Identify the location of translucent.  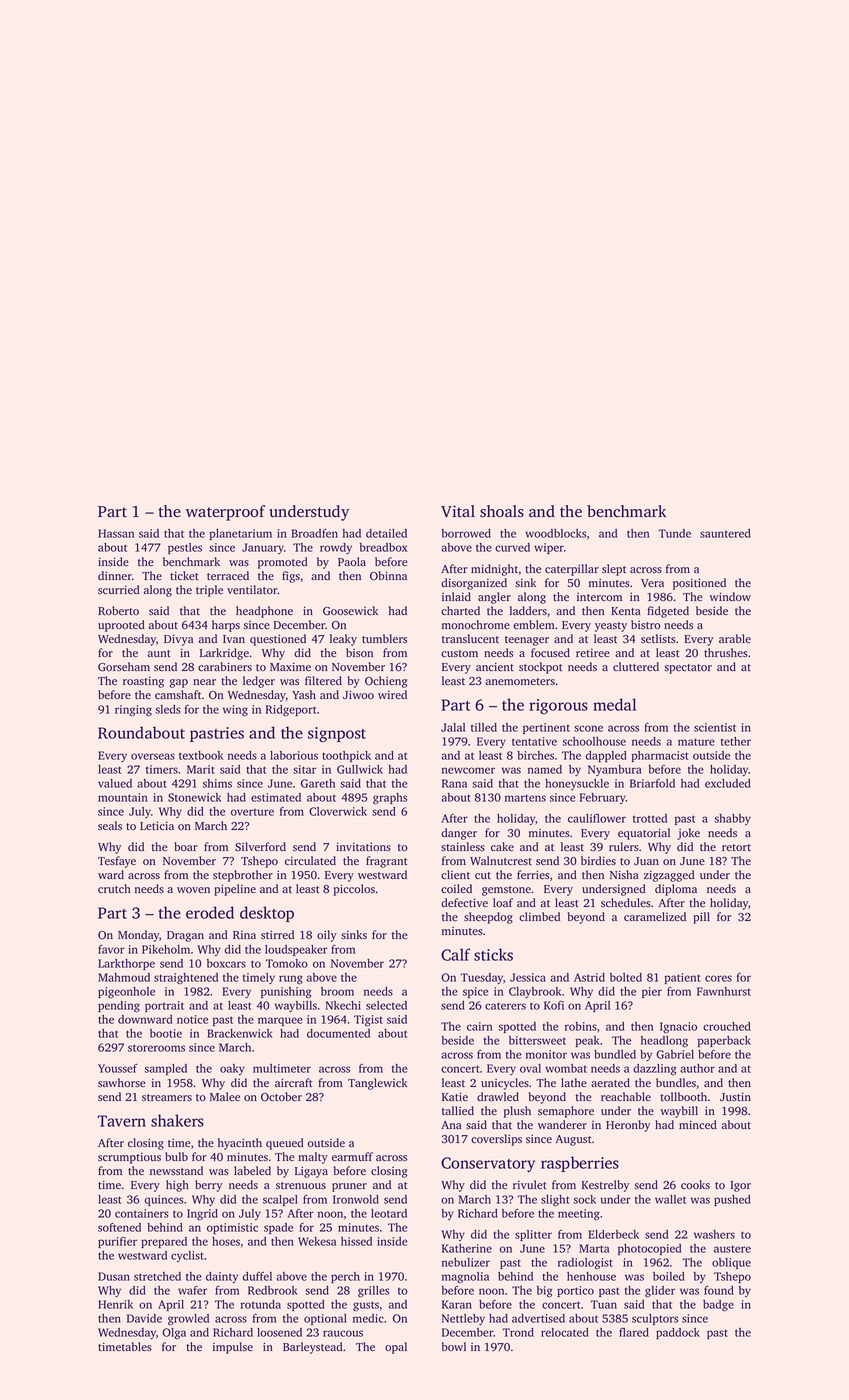
(470, 638).
